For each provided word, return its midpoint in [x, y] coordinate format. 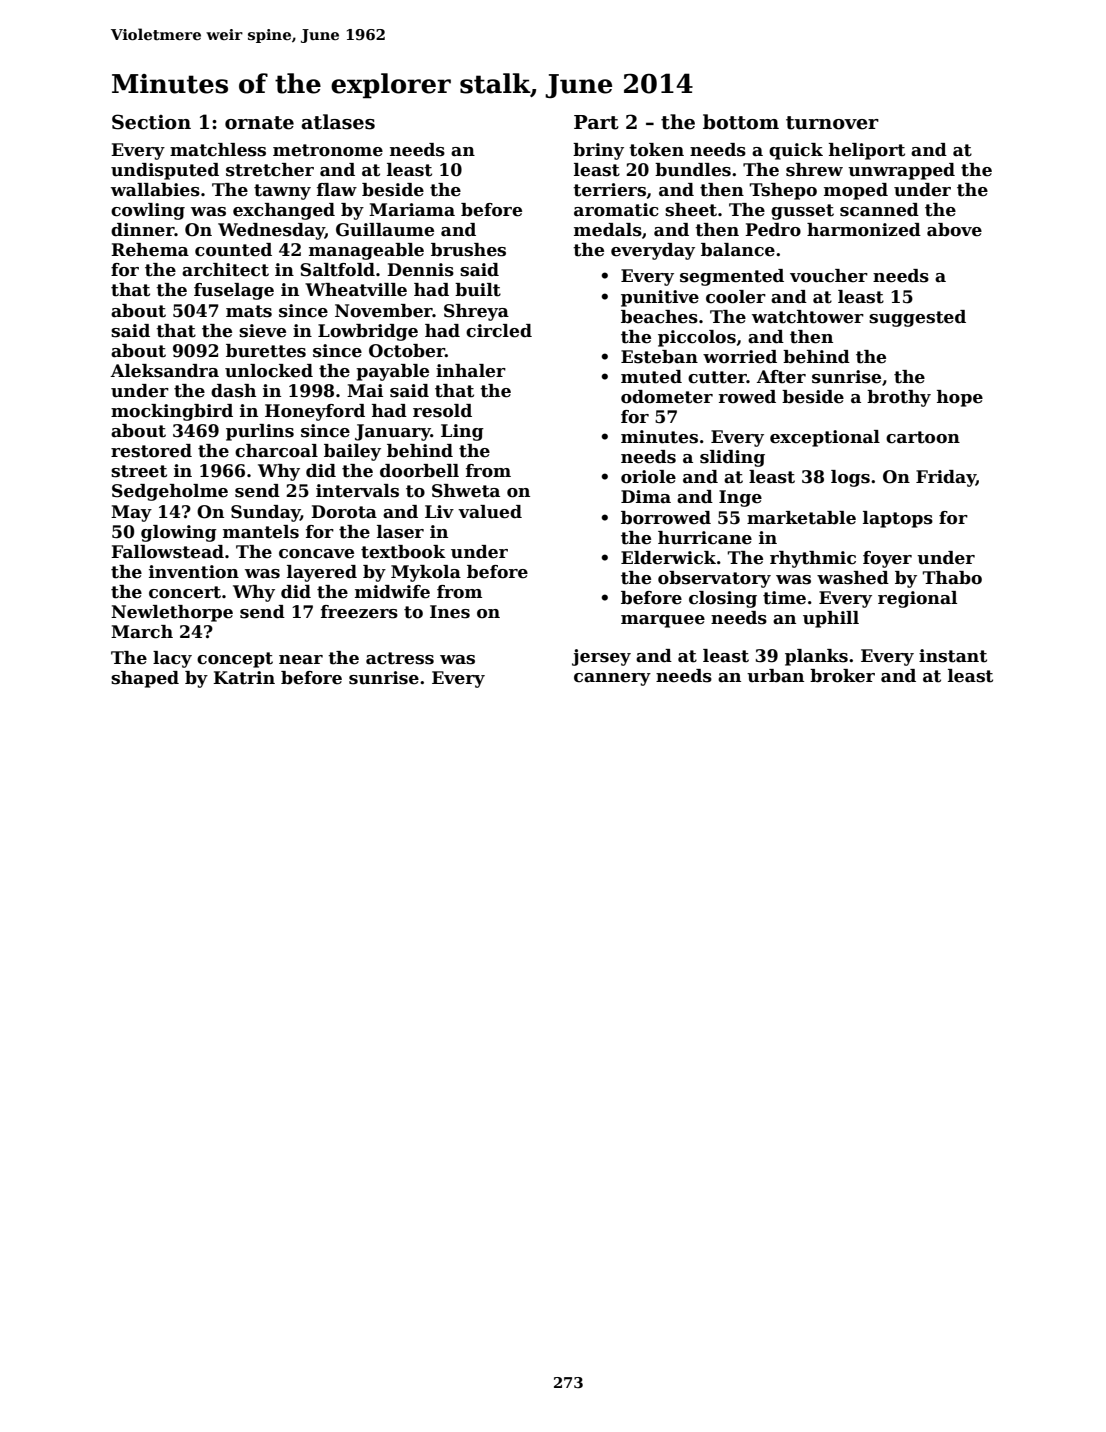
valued [490, 512]
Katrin [244, 678]
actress [400, 658]
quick [796, 151]
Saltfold [337, 270]
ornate [259, 123]
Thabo [952, 578]
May [131, 513]
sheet [691, 210]
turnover [832, 123]
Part [596, 122]
